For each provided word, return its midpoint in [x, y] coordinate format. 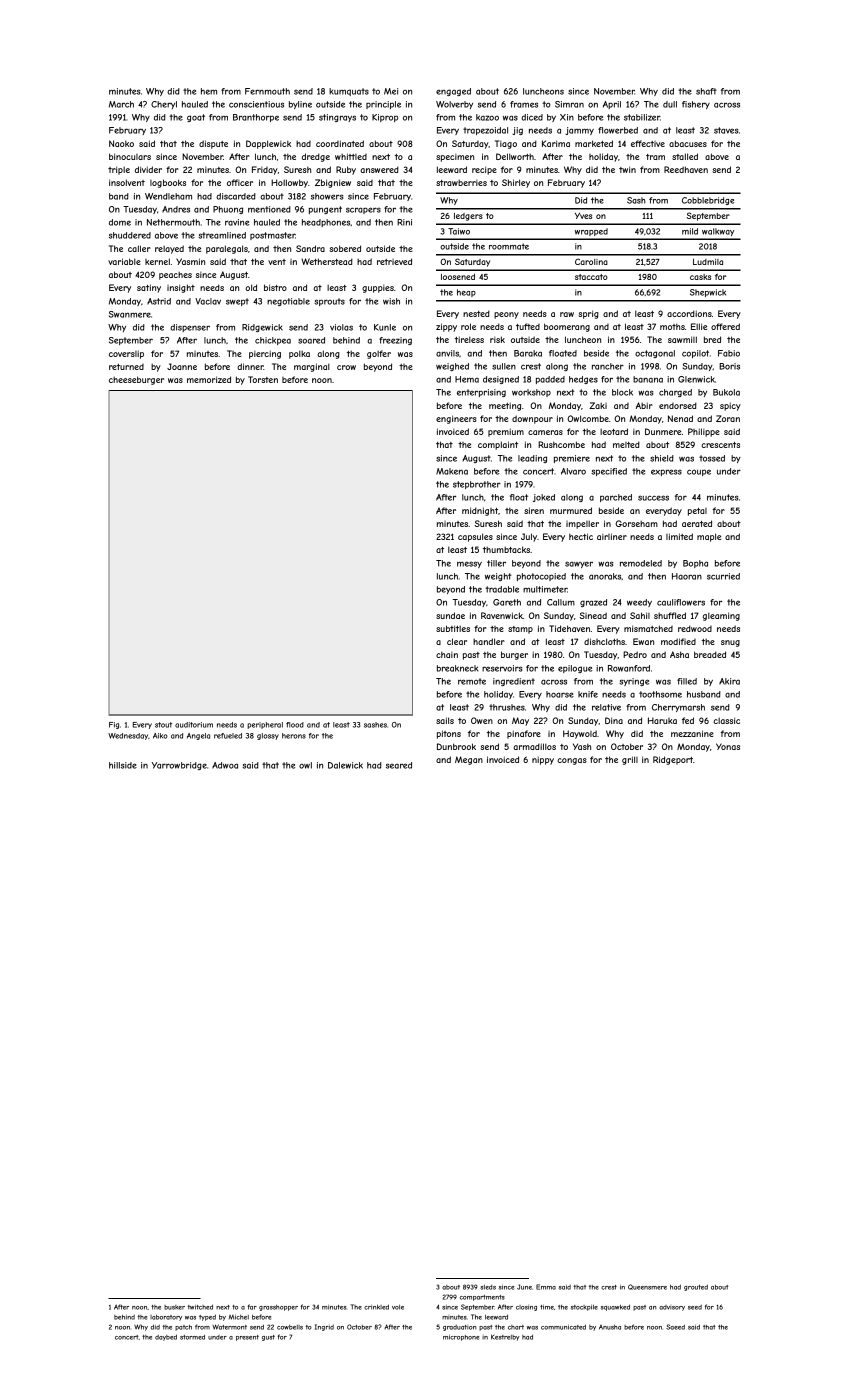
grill [630, 760]
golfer [379, 354]
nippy [543, 760]
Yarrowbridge [179, 766]
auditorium [194, 725]
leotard [614, 431]
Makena [452, 471]
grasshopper [278, 1308]
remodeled [641, 563]
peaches [175, 276]
